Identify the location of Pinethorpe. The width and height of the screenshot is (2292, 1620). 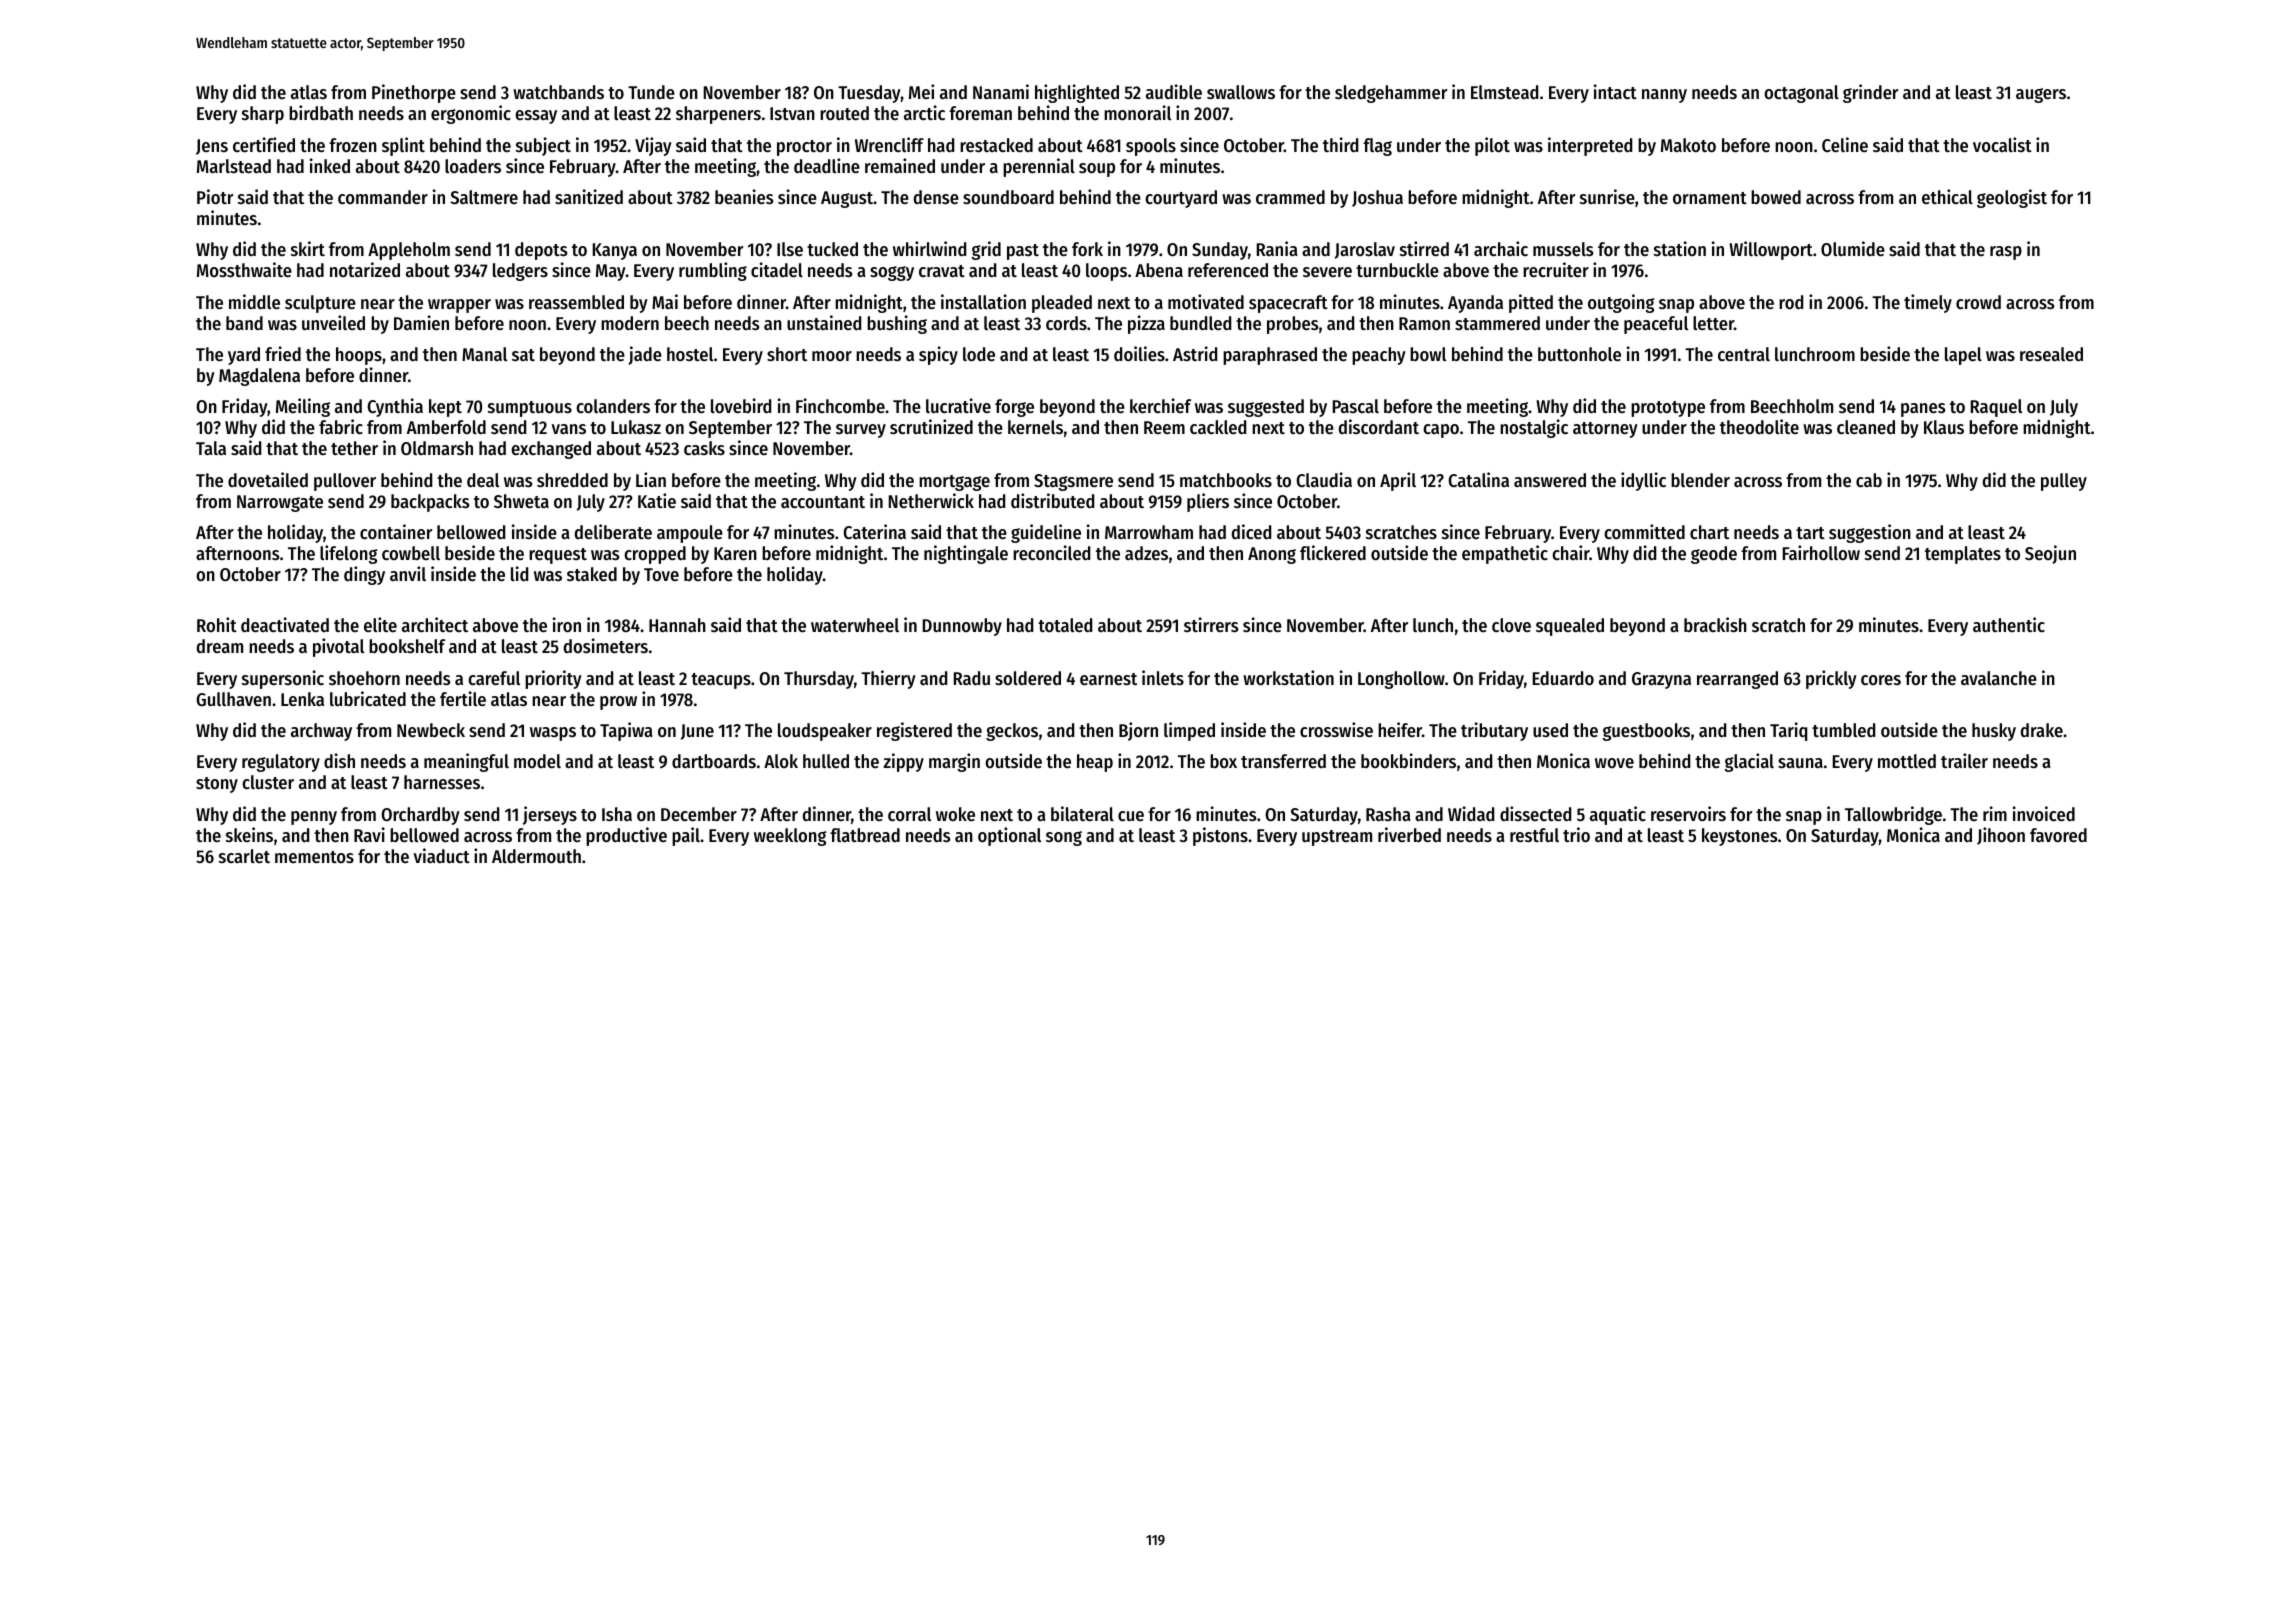
(414, 93).
